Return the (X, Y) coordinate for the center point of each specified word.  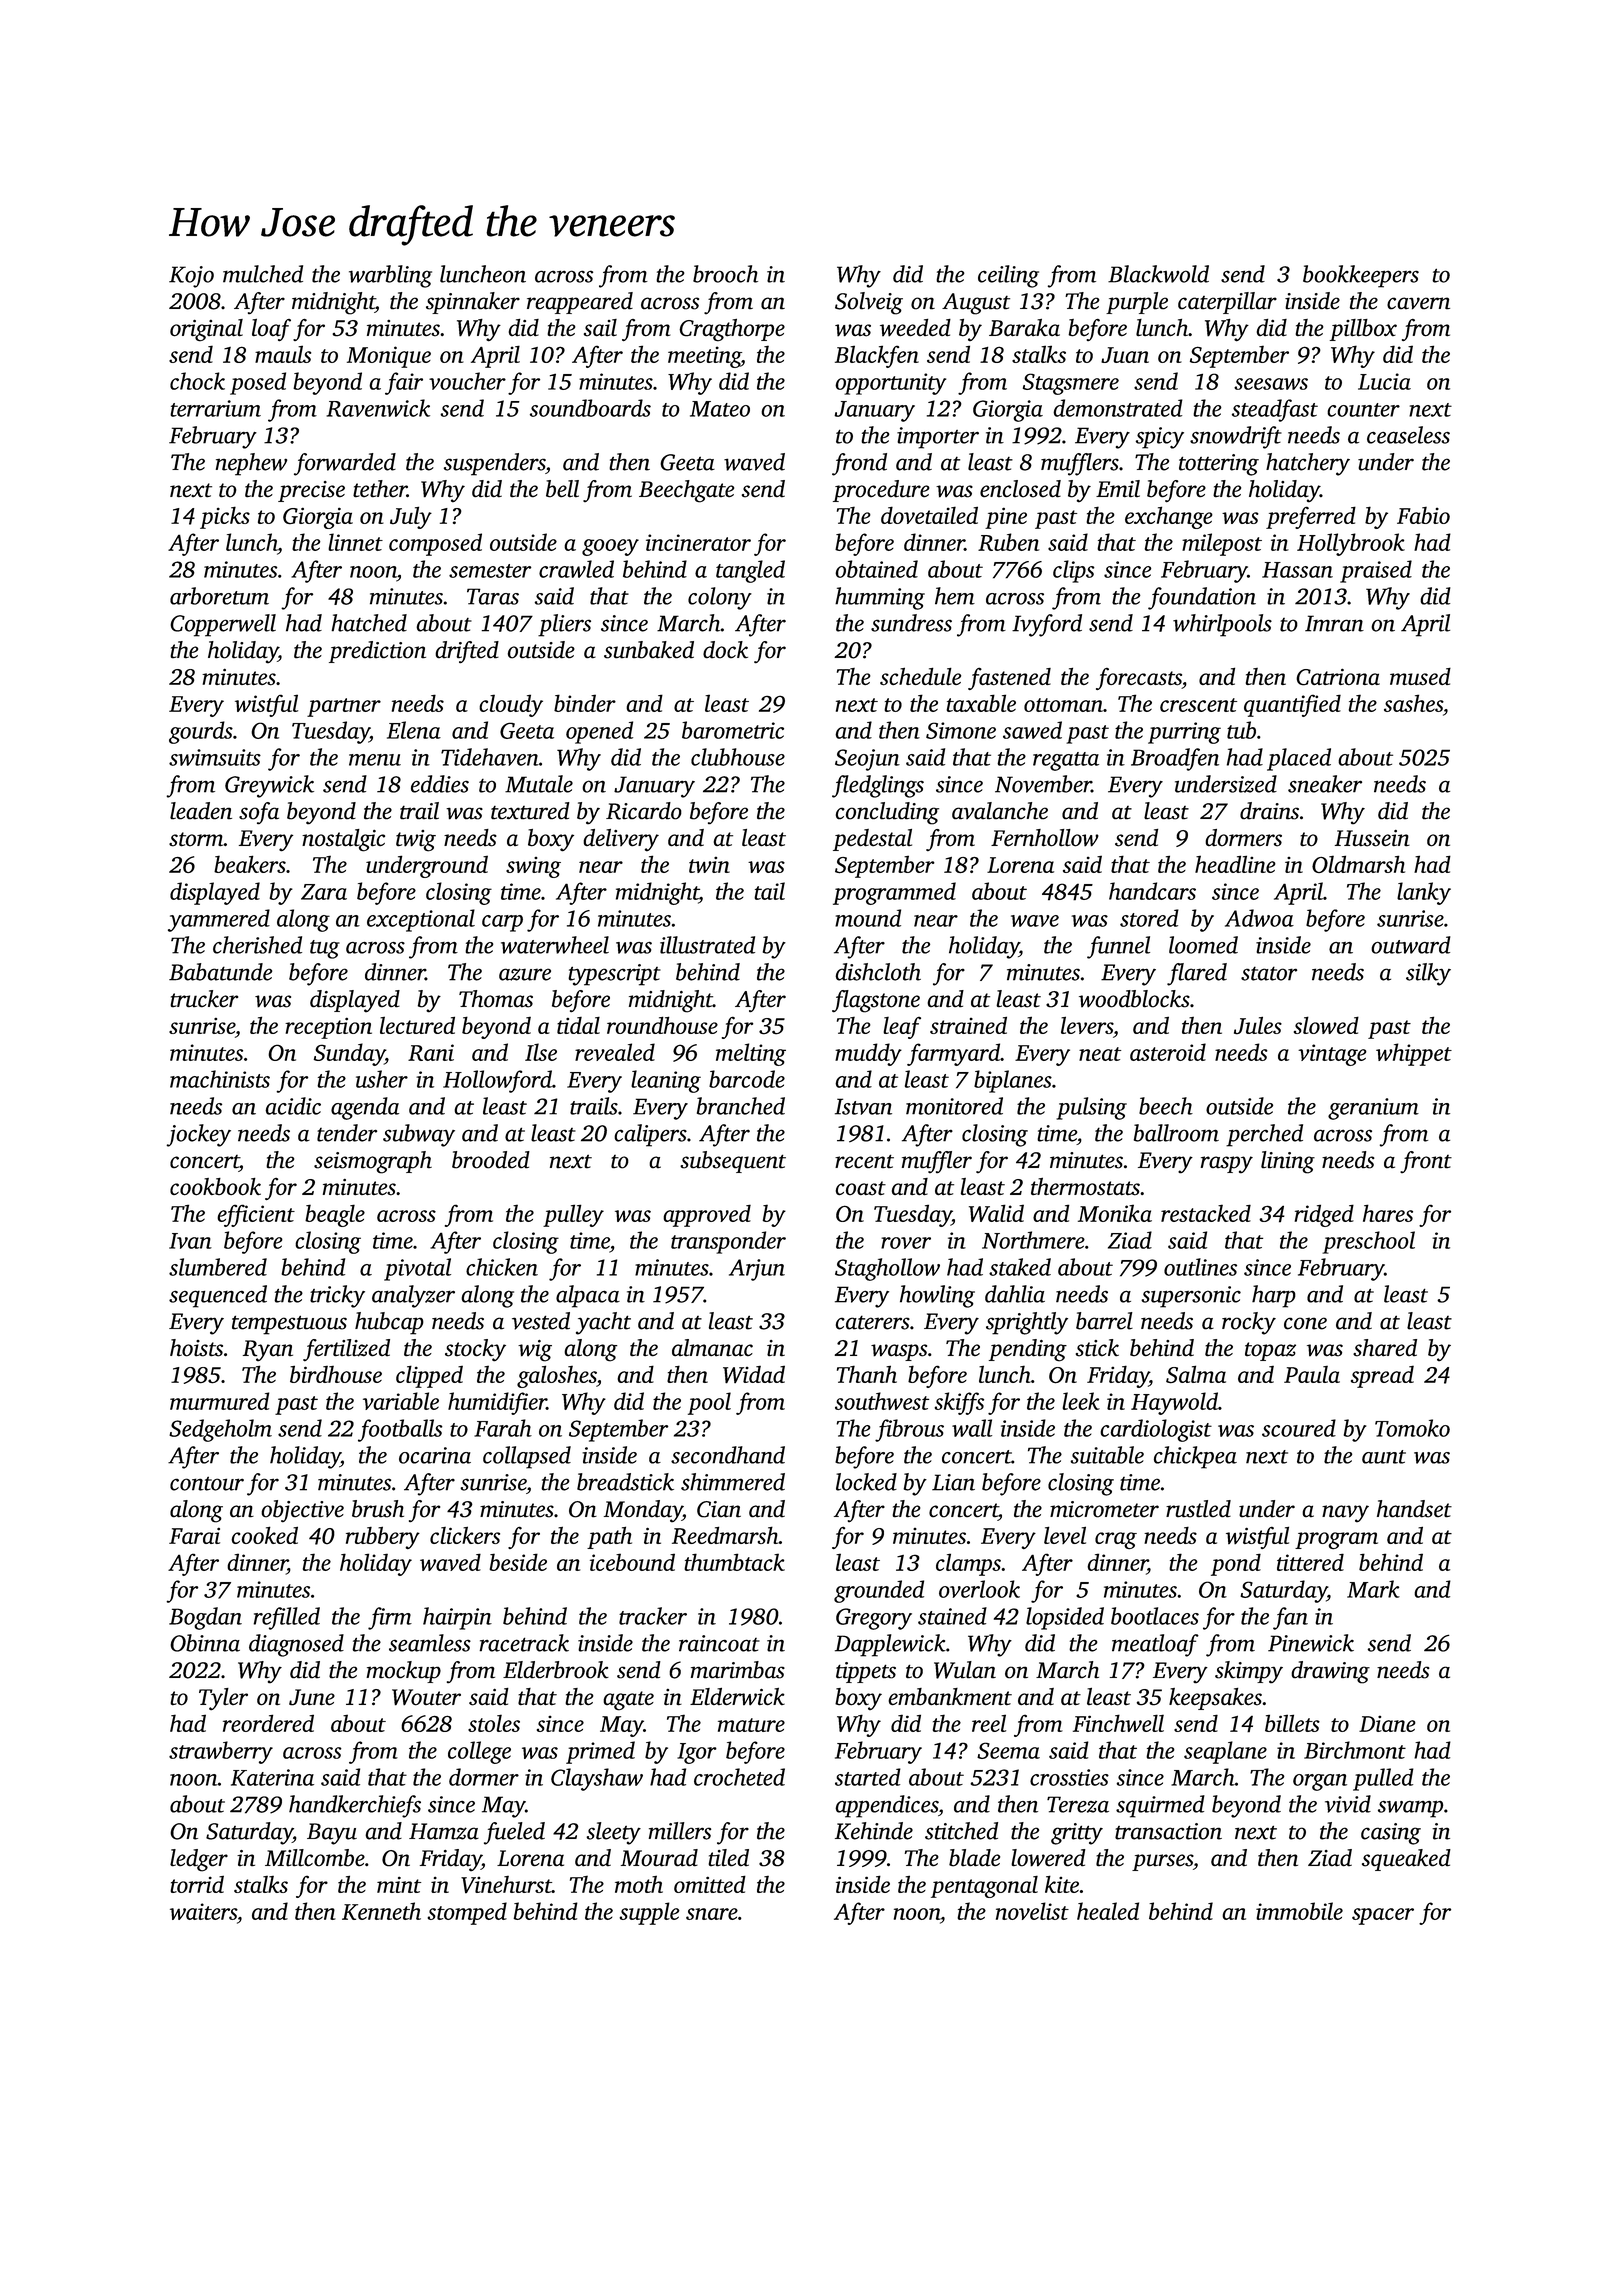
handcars (1152, 891)
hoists (196, 1348)
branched (741, 1106)
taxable (981, 703)
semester (490, 571)
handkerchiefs (355, 1806)
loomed (1203, 945)
